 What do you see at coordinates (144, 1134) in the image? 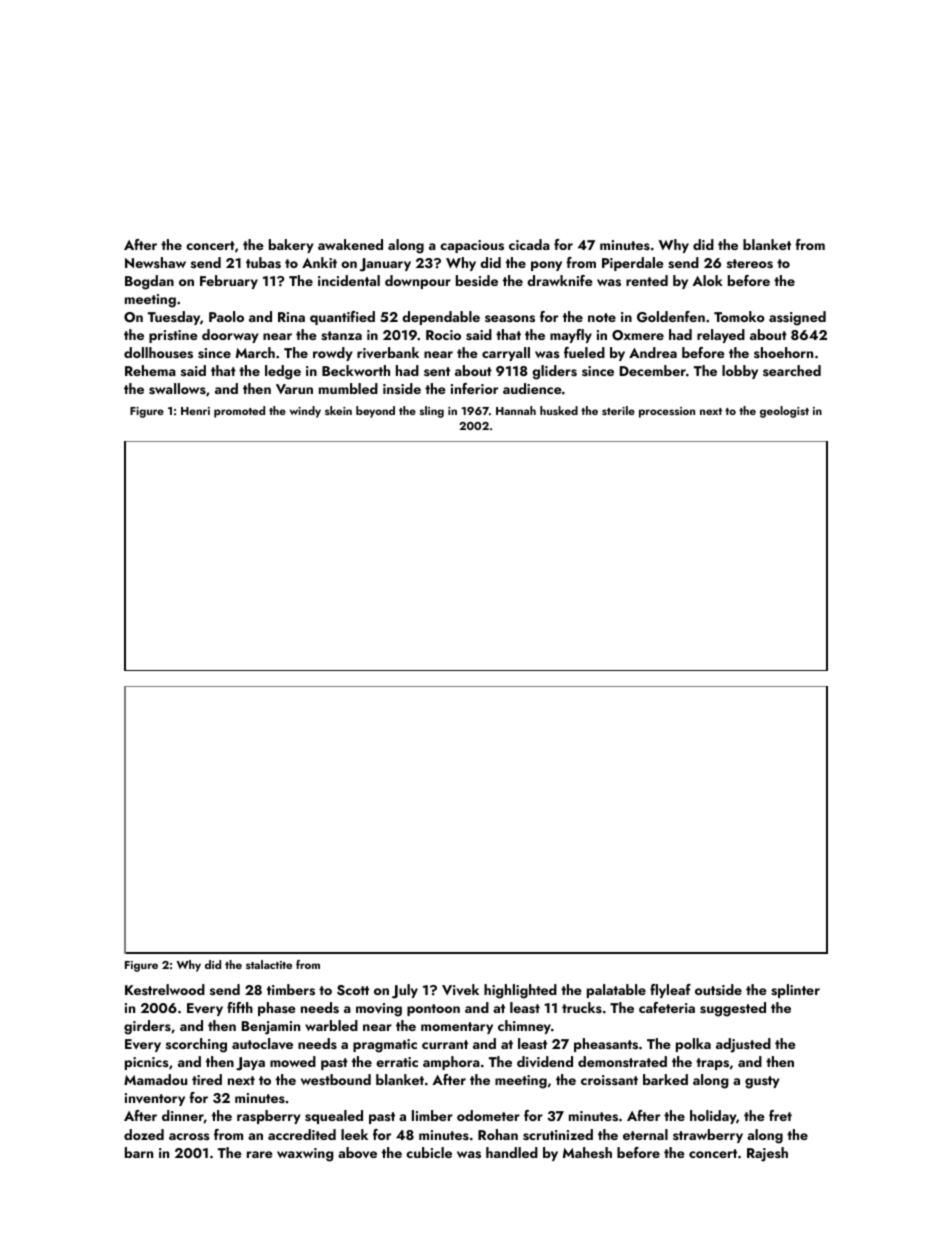
I see `dozed` at bounding box center [144, 1134].
